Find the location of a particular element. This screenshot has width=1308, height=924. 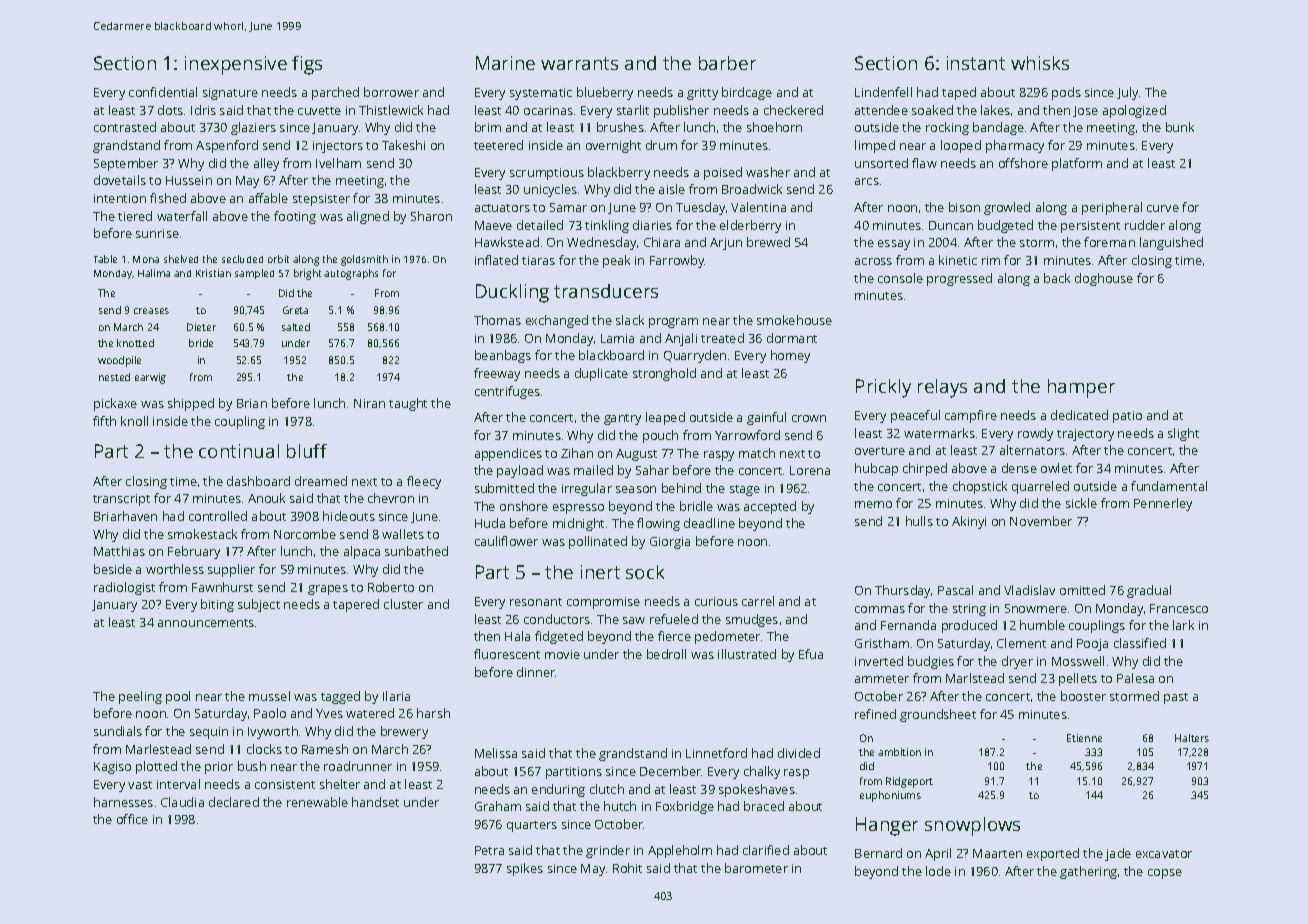

Petra is located at coordinates (489, 850).
